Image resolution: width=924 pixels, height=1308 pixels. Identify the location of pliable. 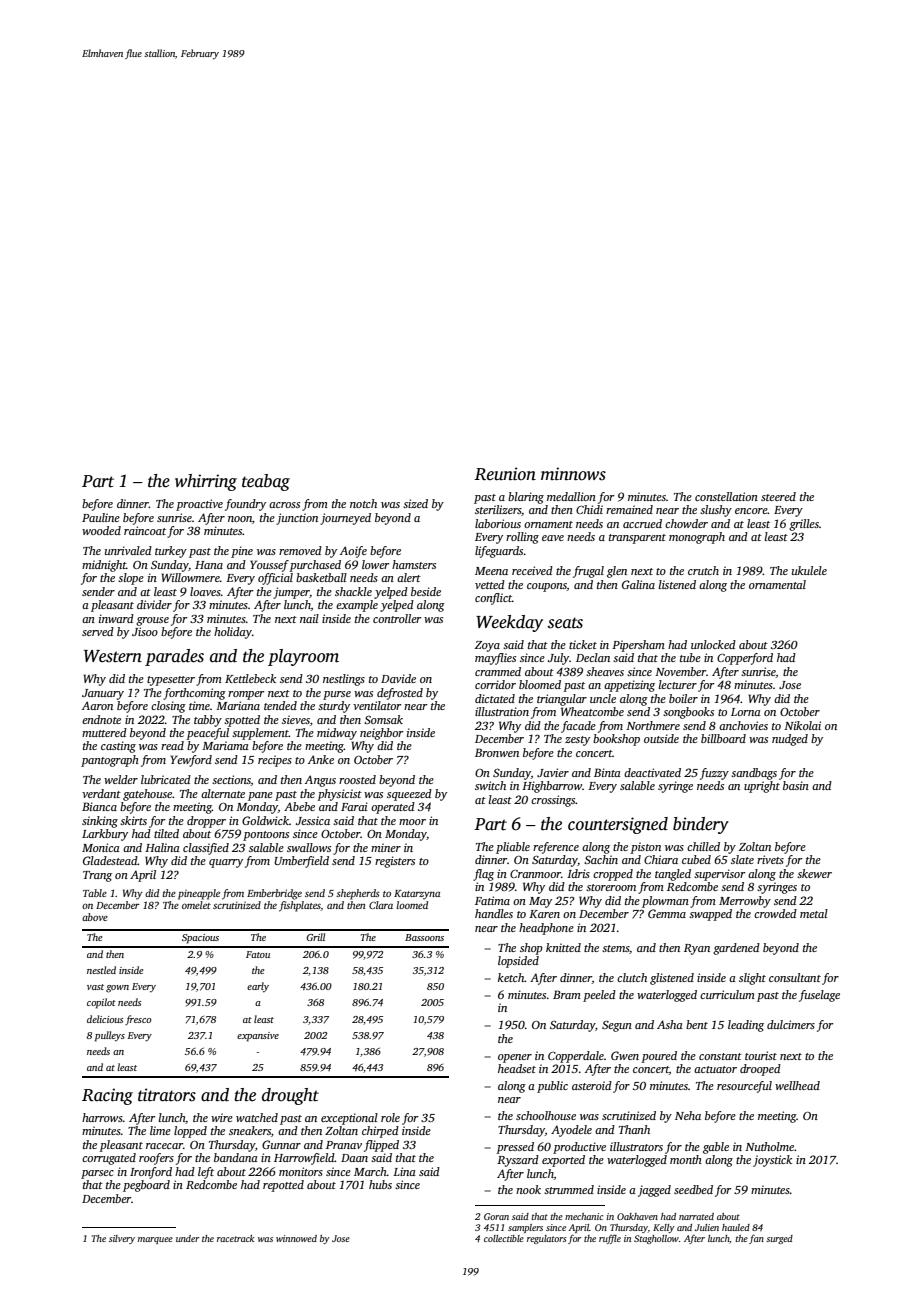
(513, 848).
